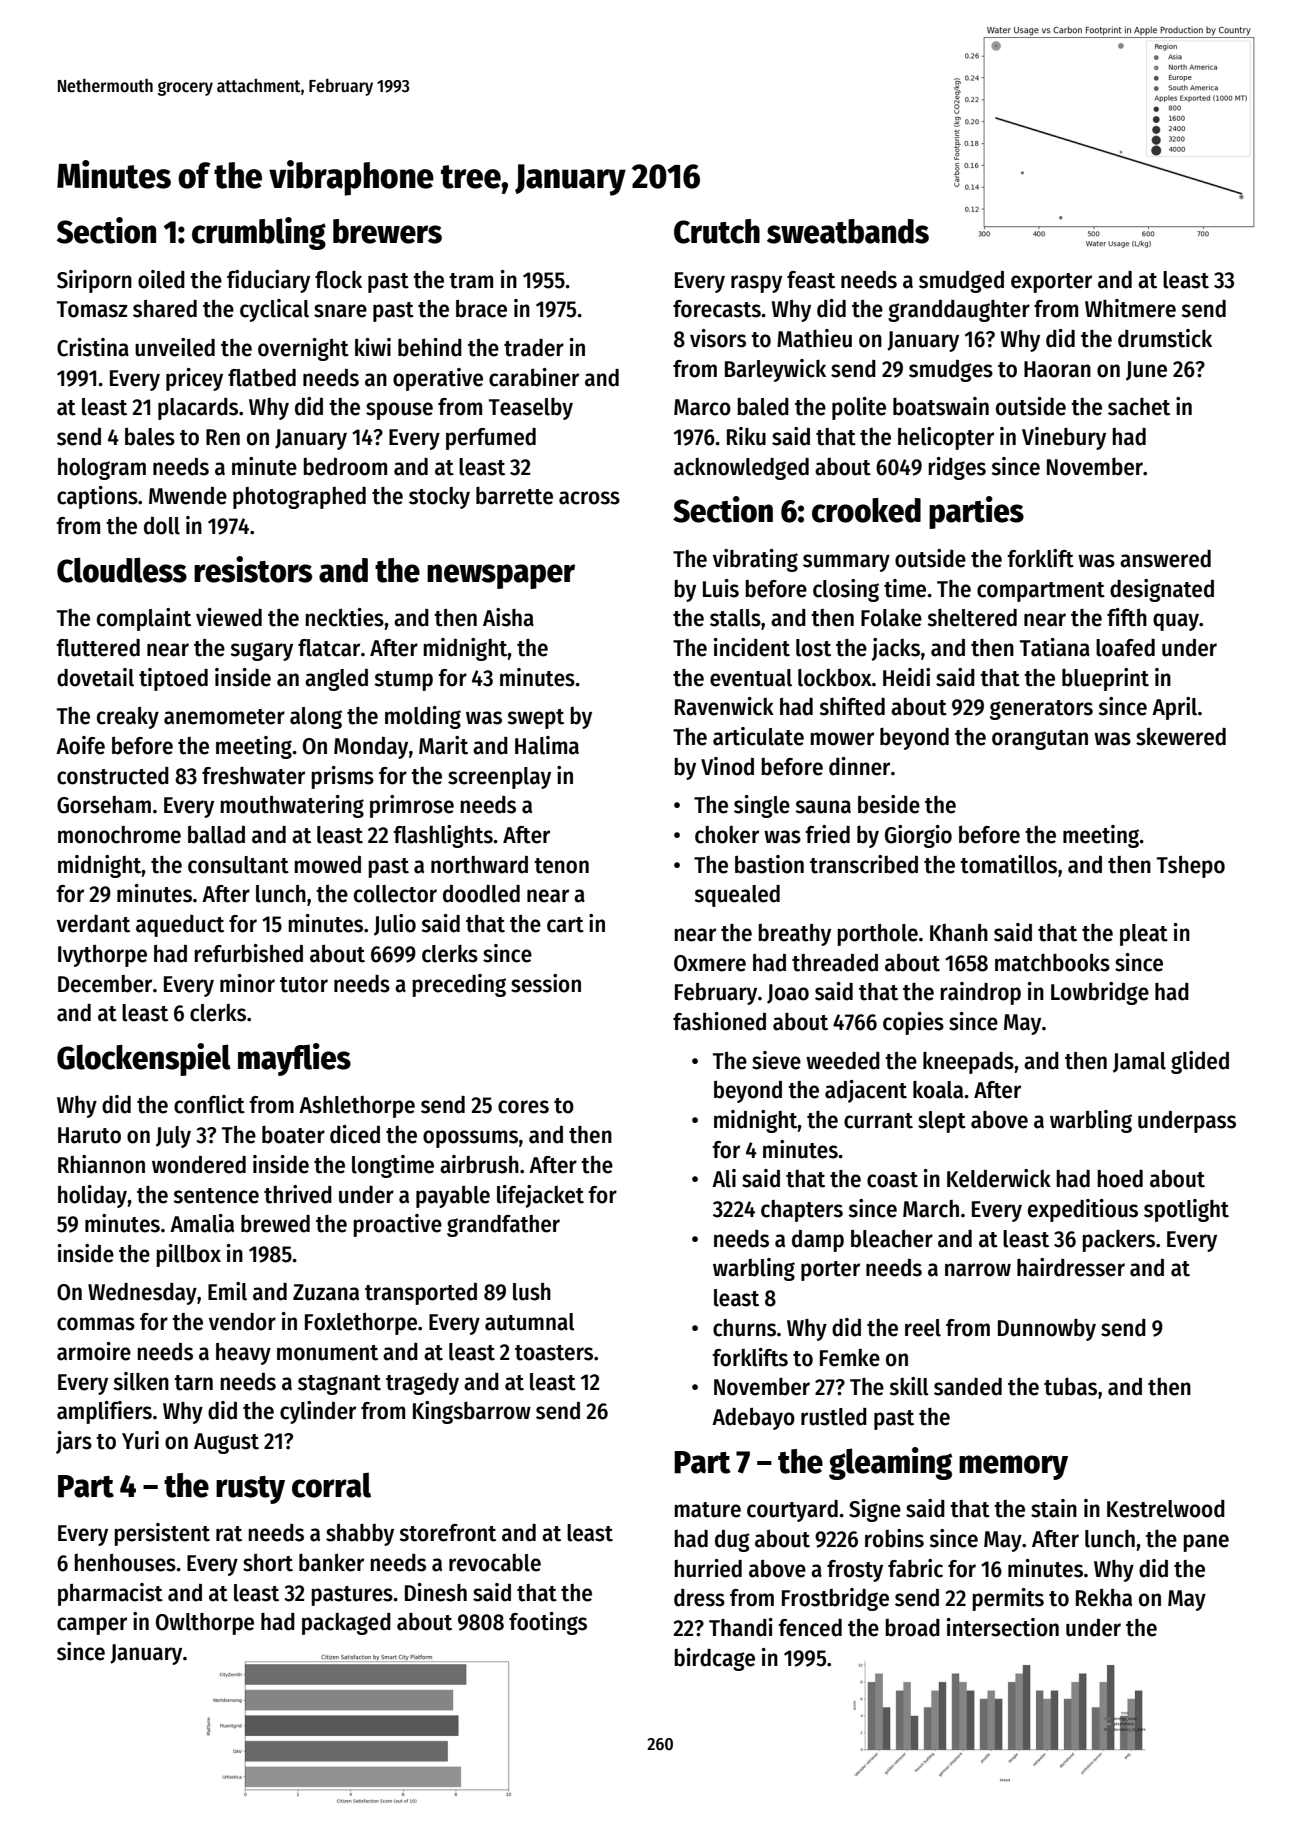 This screenshot has width=1295, height=1831. I want to click on skewered, so click(1181, 736).
